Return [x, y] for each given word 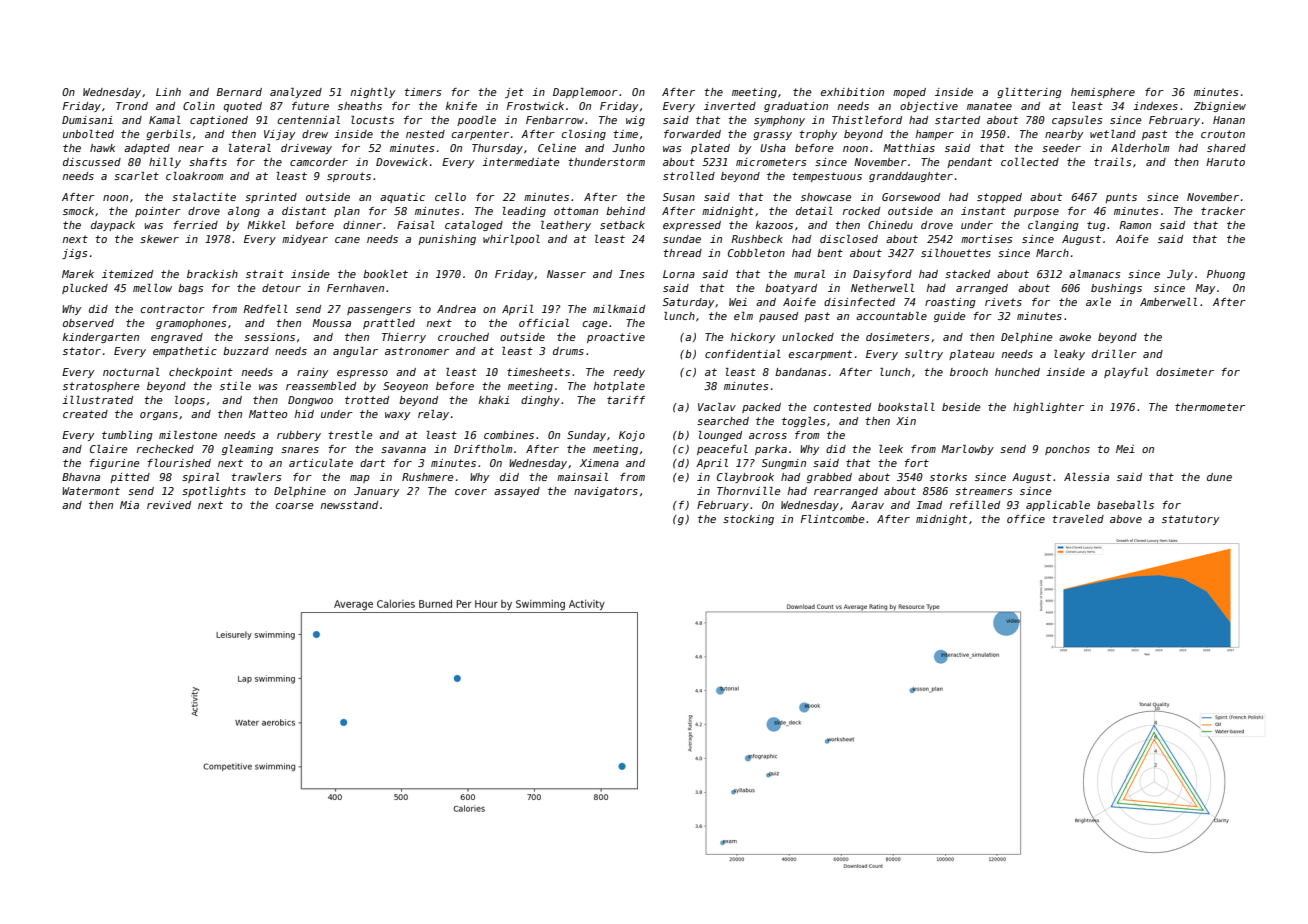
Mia [129, 505]
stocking [748, 520]
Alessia [1086, 477]
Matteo [268, 414]
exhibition [852, 92]
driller [1114, 354]
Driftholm [483, 449]
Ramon [1135, 225]
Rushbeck [757, 239]
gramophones [191, 324]
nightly [373, 93]
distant [304, 211]
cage [595, 325]
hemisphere [1103, 93]
